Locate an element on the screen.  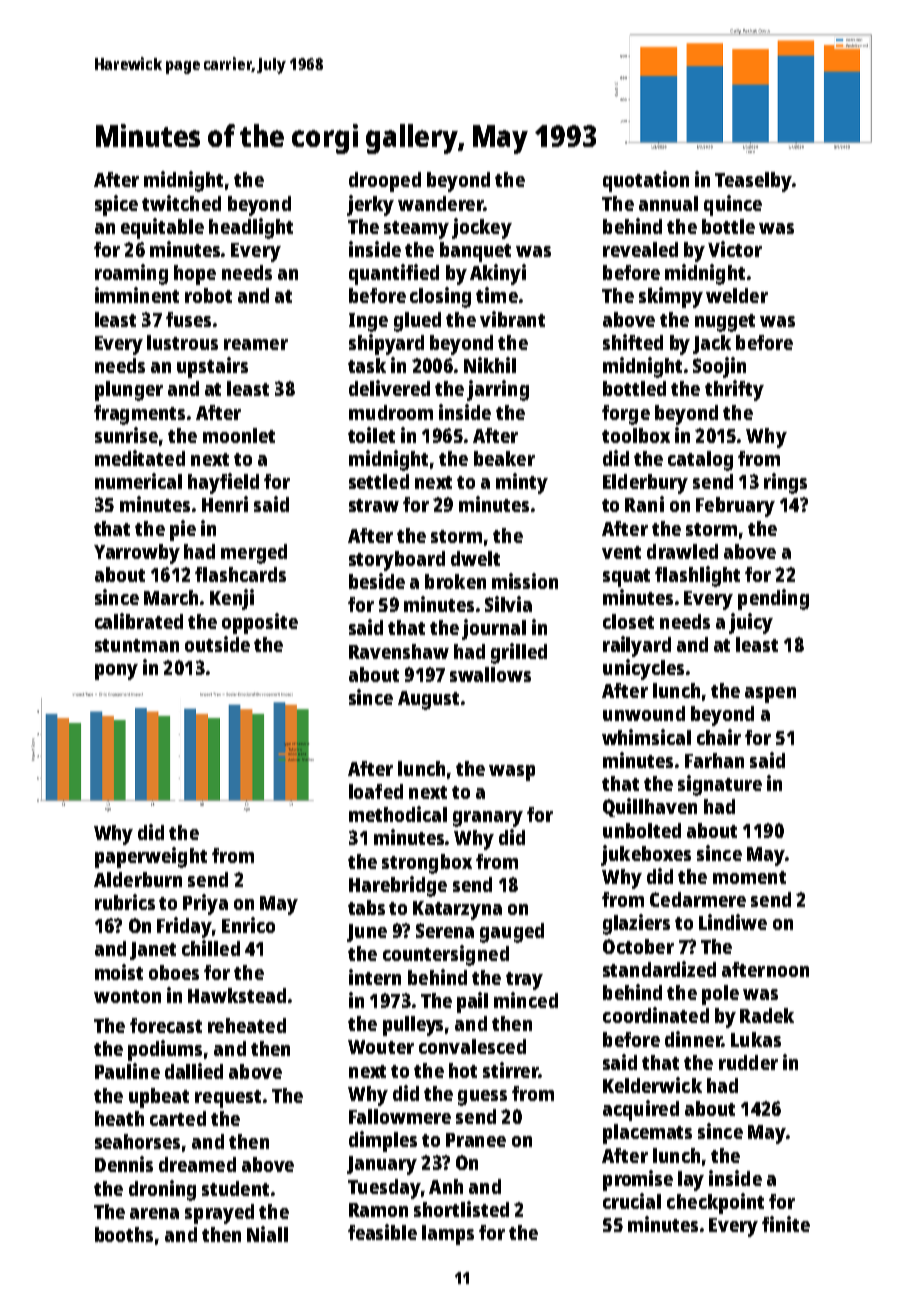
intern is located at coordinates (375, 977).
